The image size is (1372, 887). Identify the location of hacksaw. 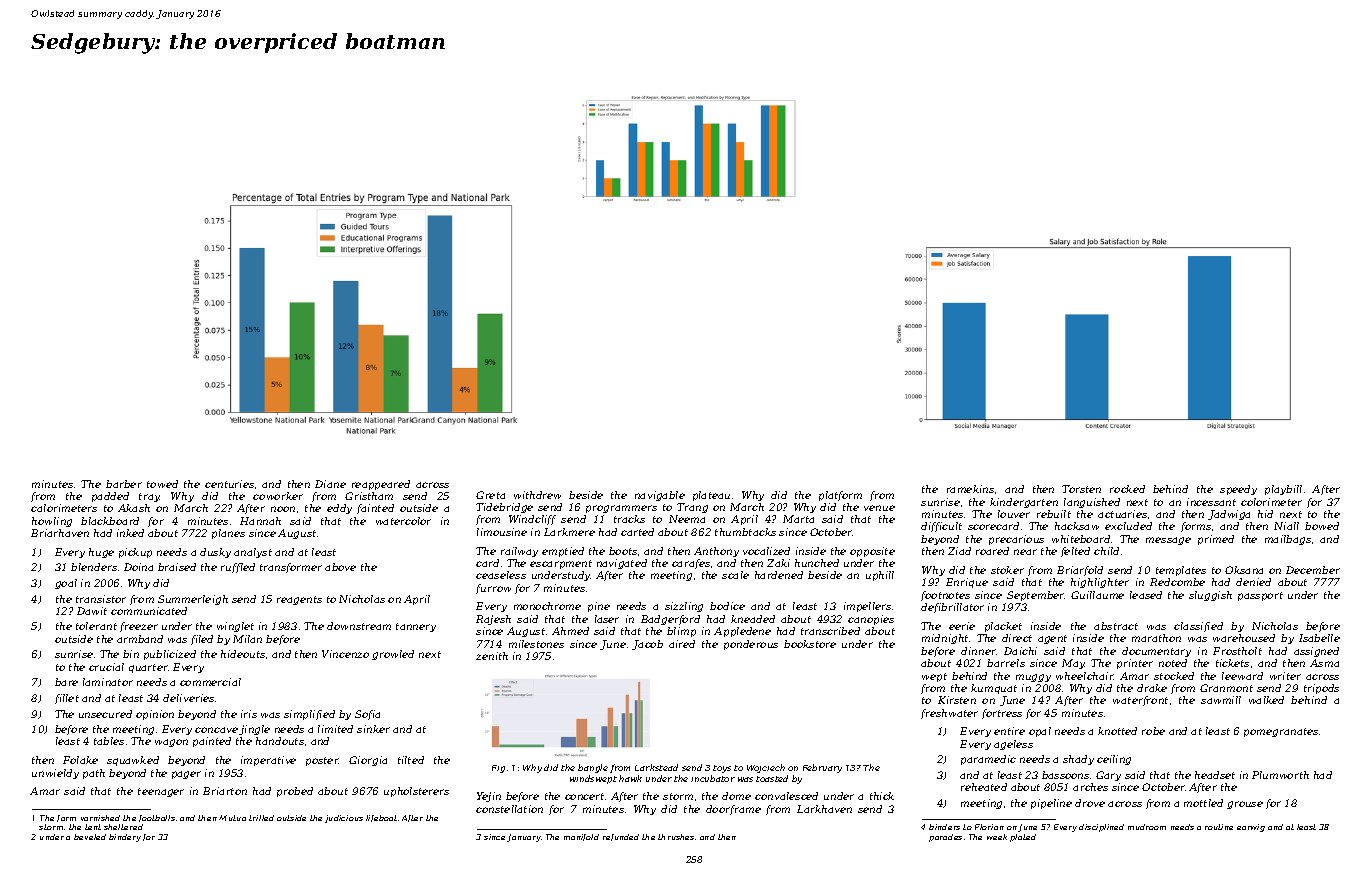
(1077, 526).
